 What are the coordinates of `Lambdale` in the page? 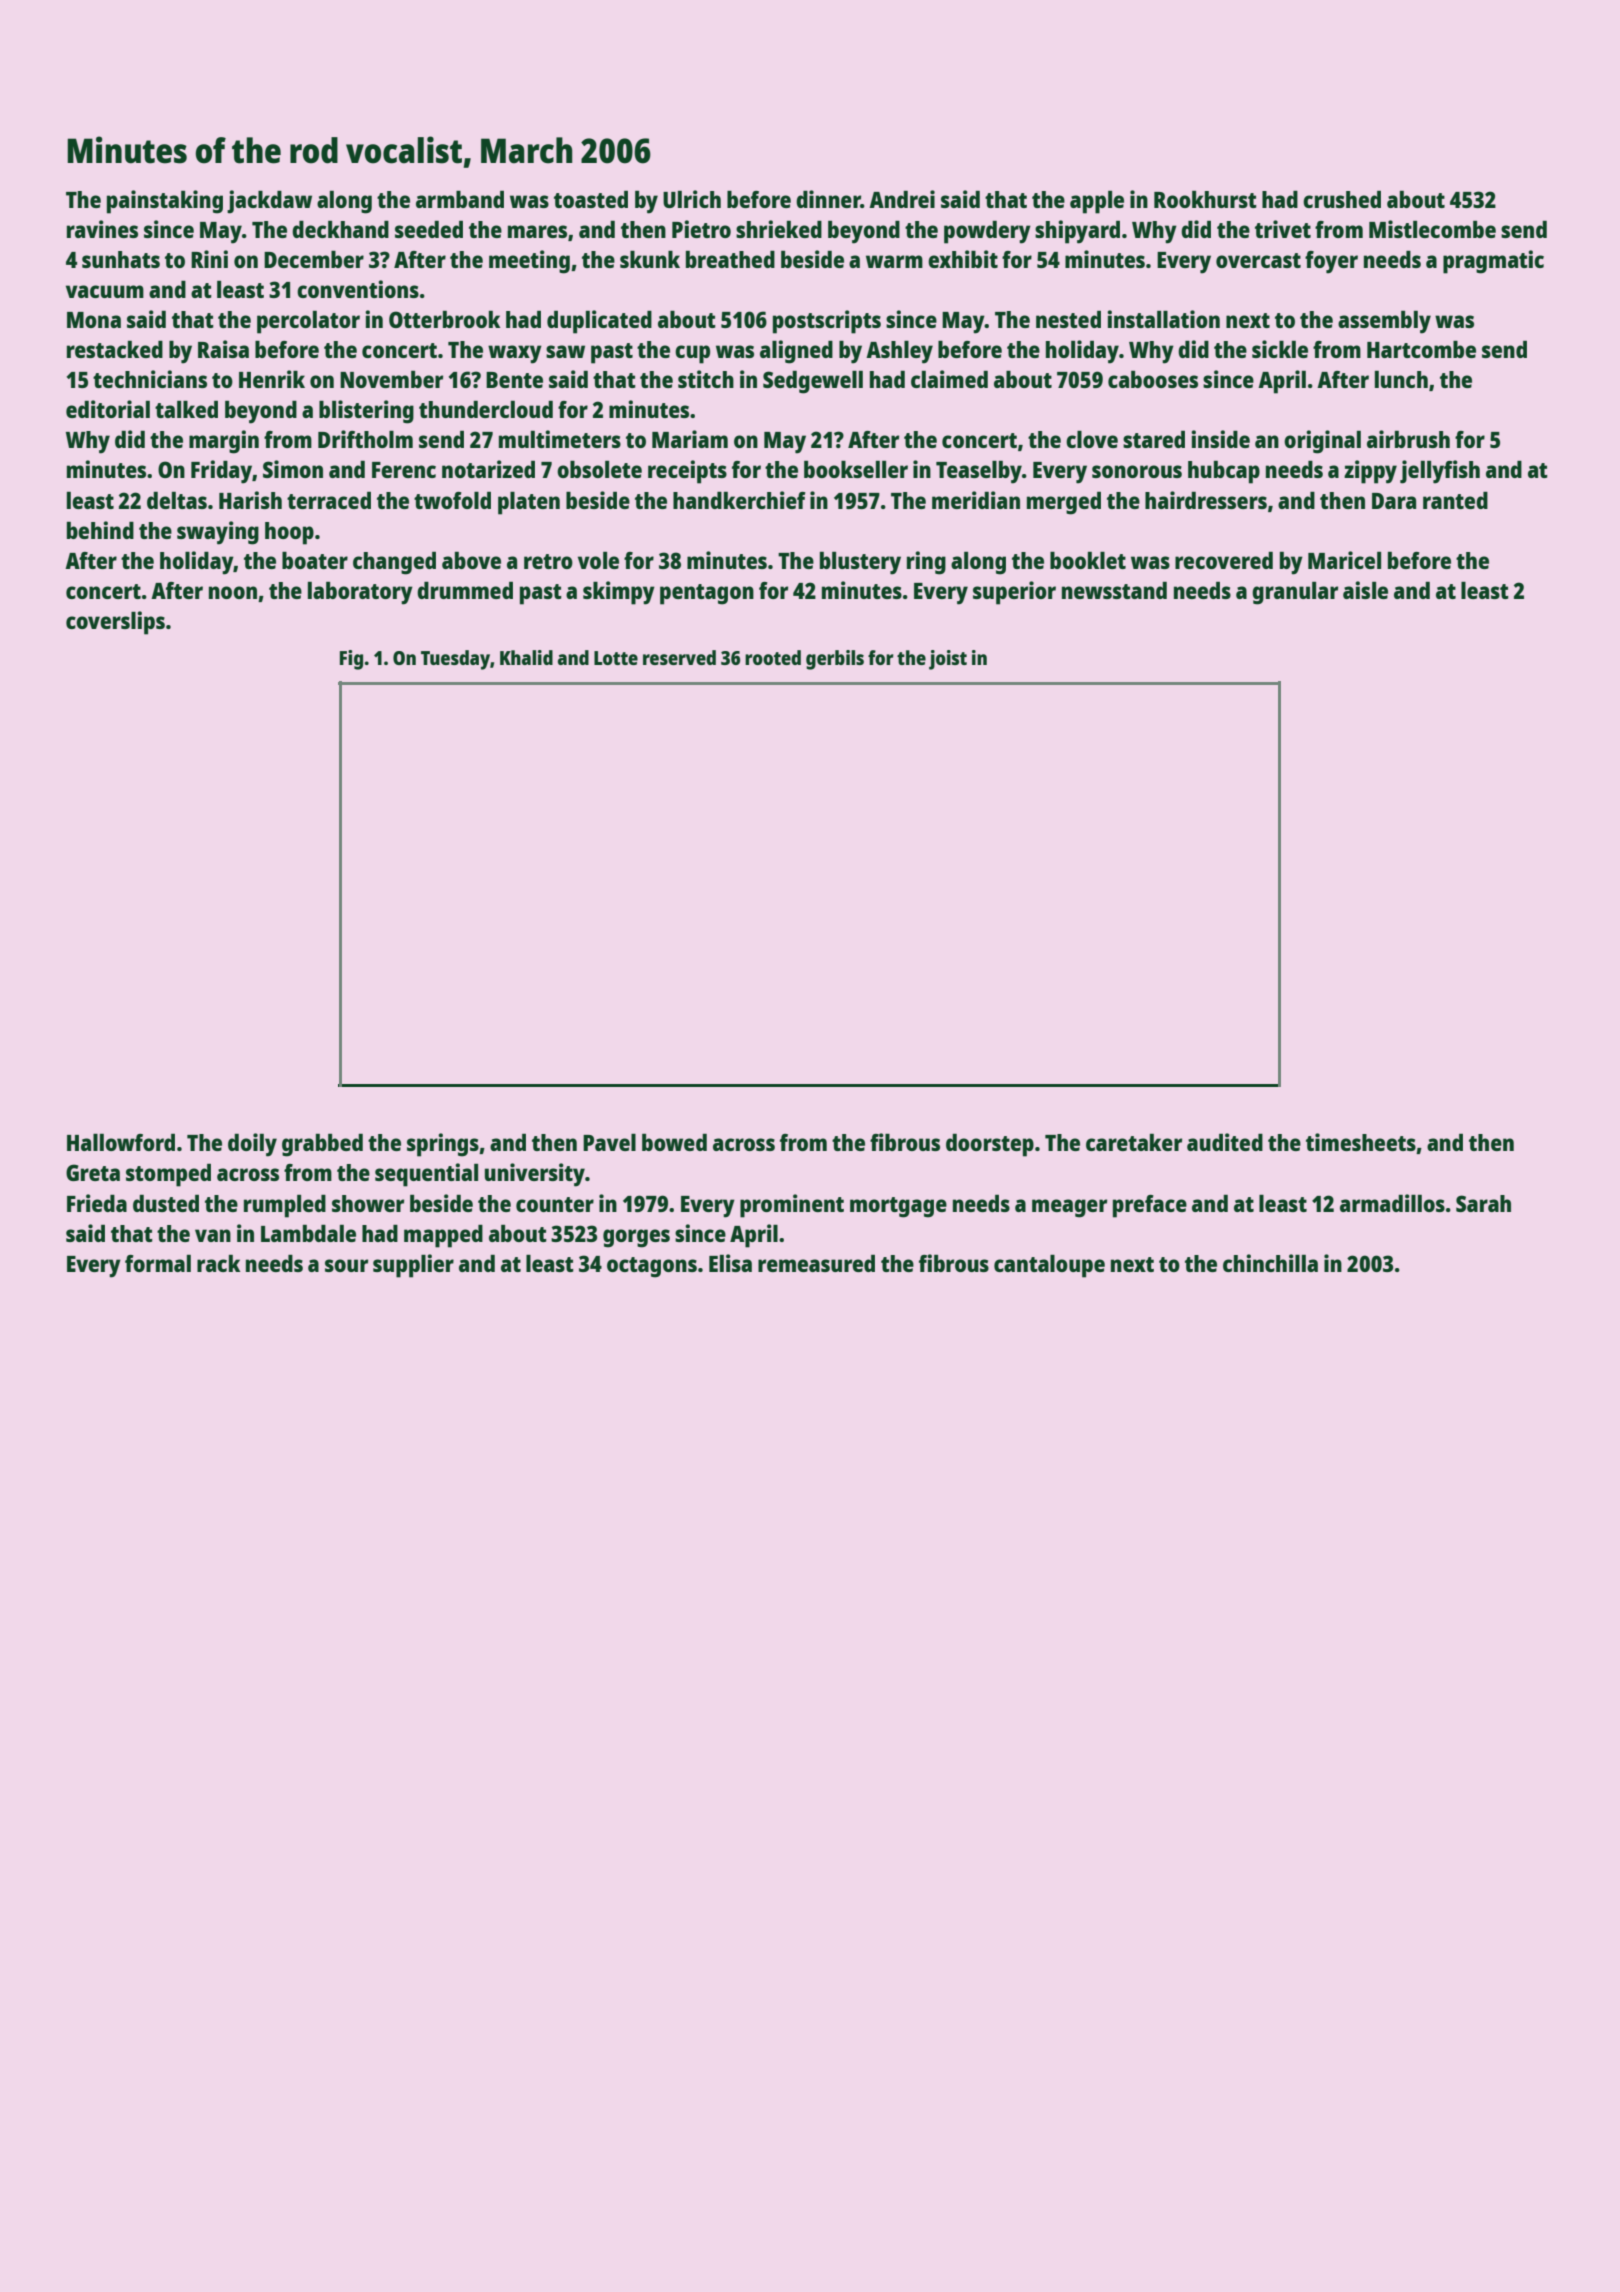 It's located at (308, 1233).
